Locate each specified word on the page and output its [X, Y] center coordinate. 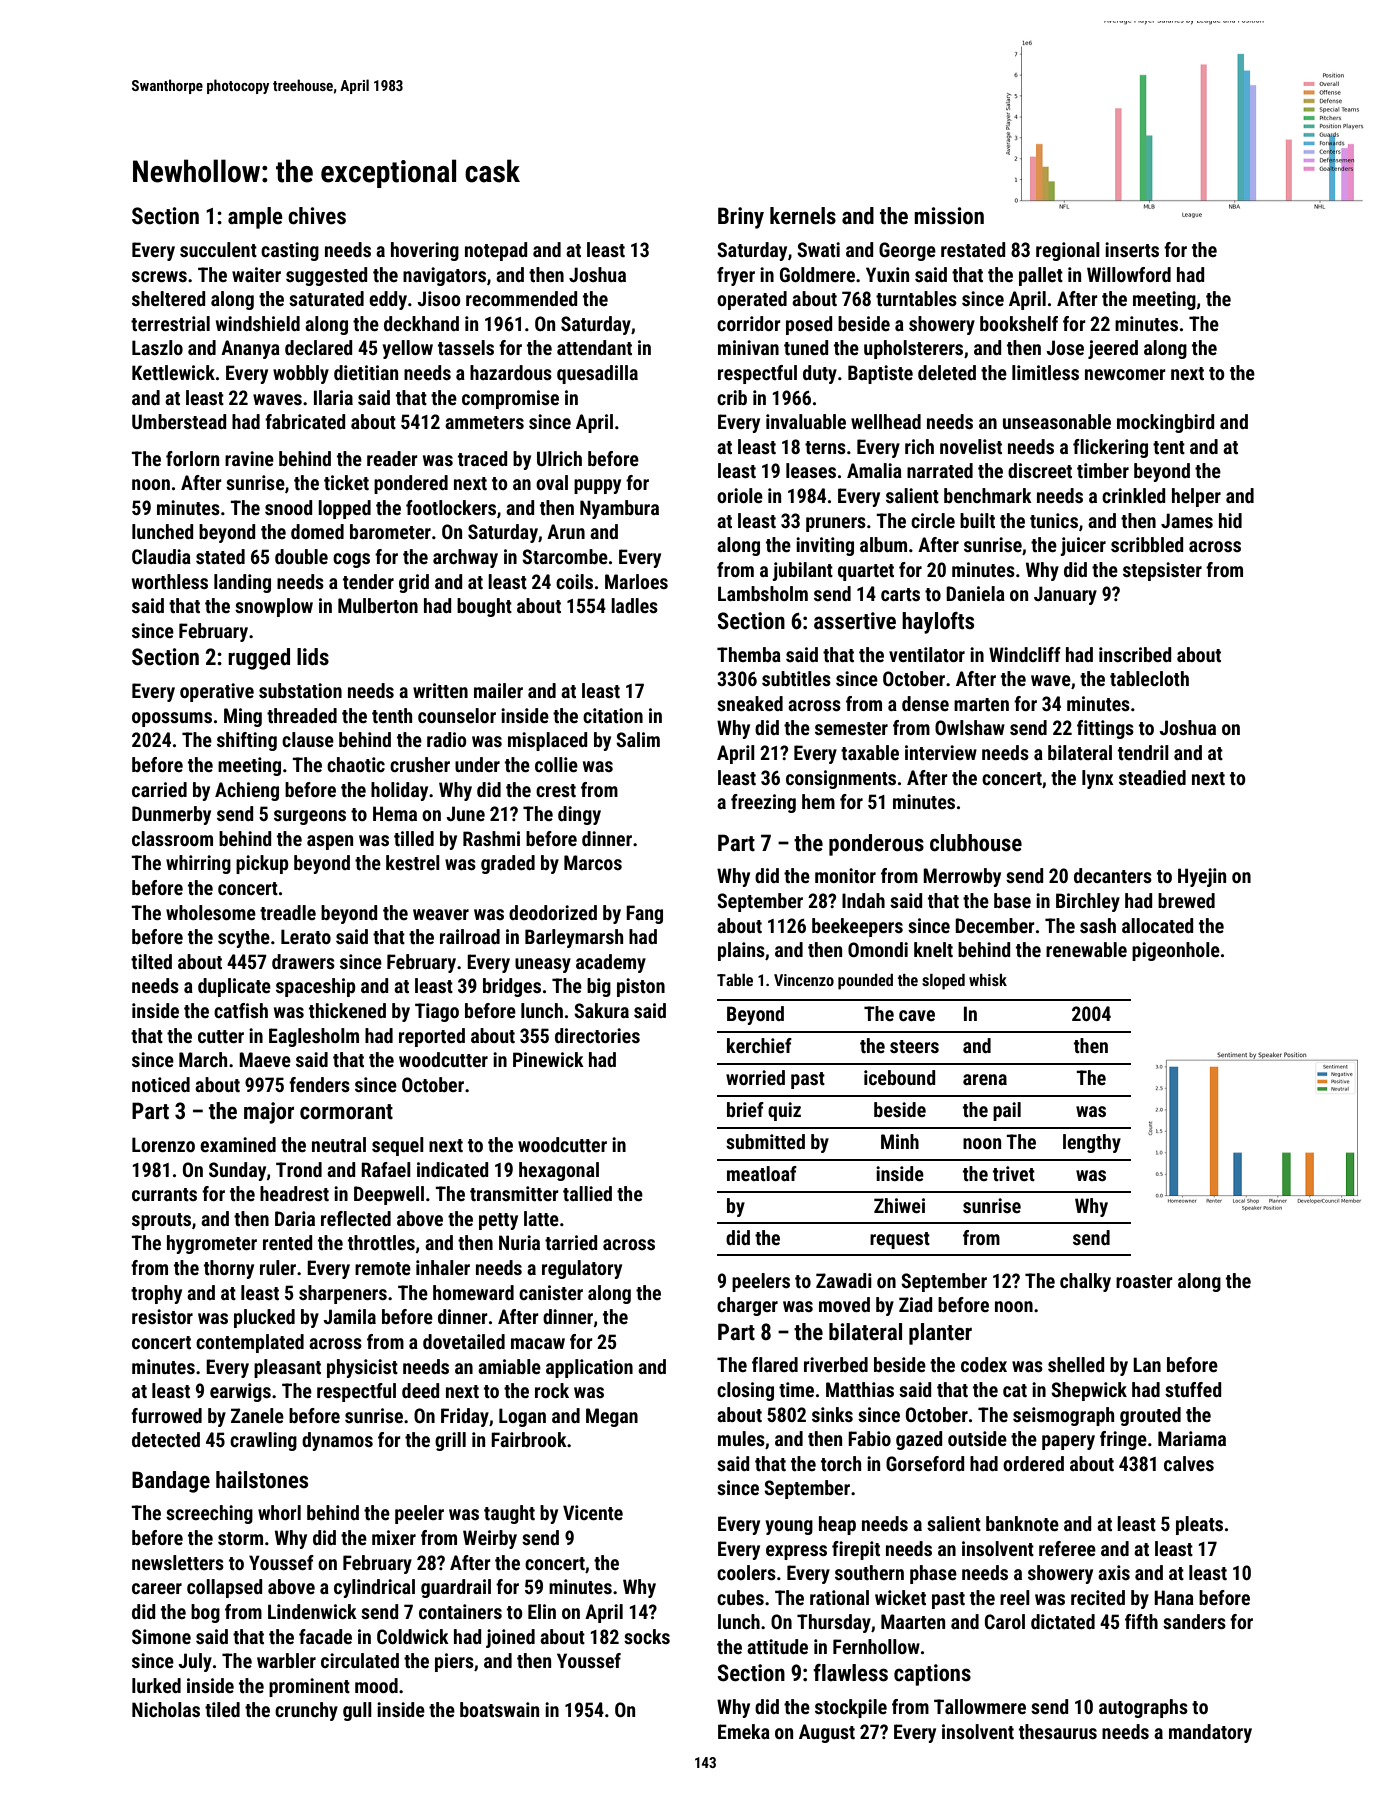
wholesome [211, 912]
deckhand [421, 323]
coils [574, 581]
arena [985, 1079]
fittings [1105, 729]
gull [357, 1711]
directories [597, 1035]
